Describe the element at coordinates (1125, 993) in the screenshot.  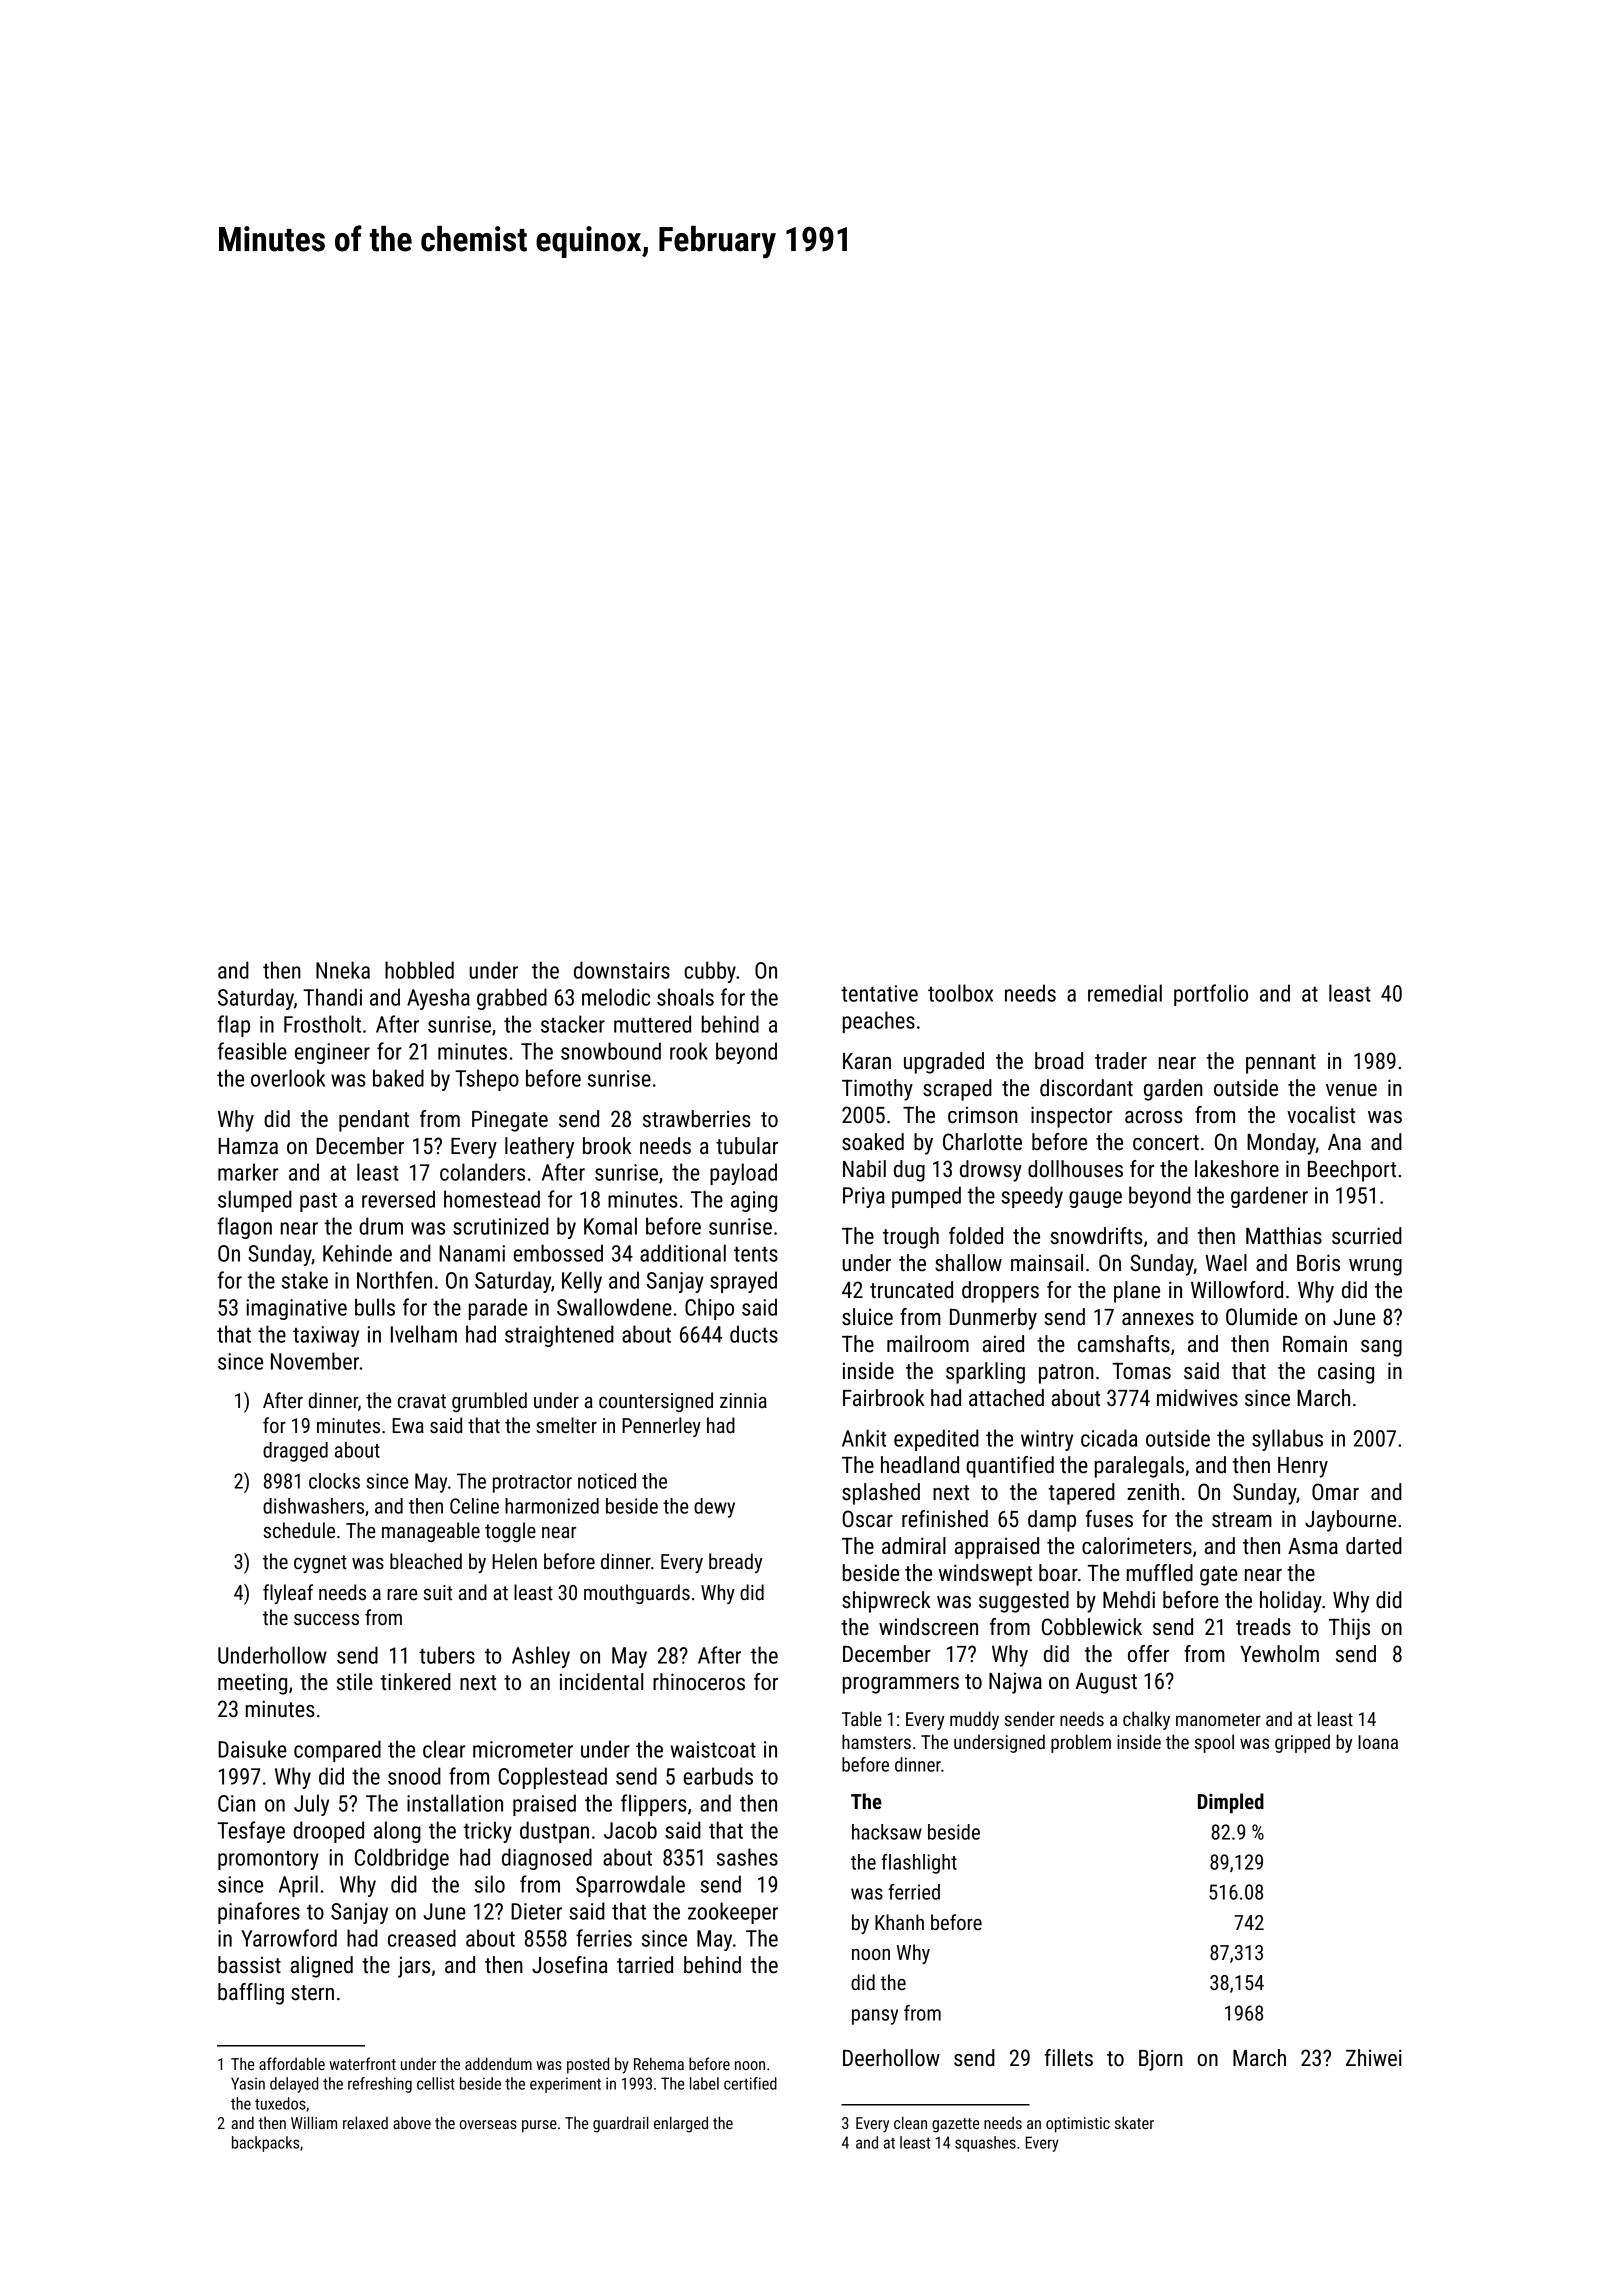
I see `remedial` at that location.
